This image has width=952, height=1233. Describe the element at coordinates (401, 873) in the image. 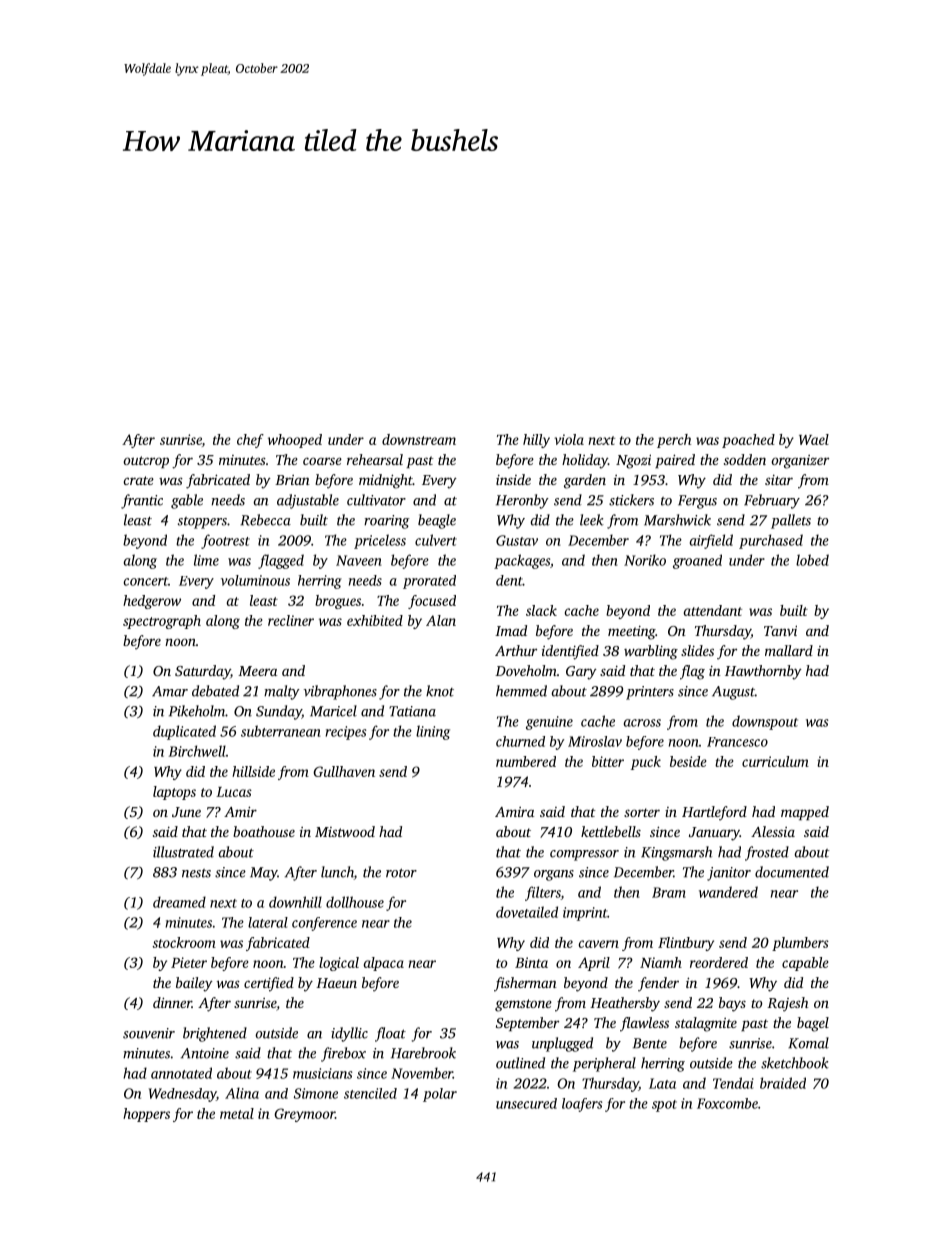

I see `rotor` at that location.
